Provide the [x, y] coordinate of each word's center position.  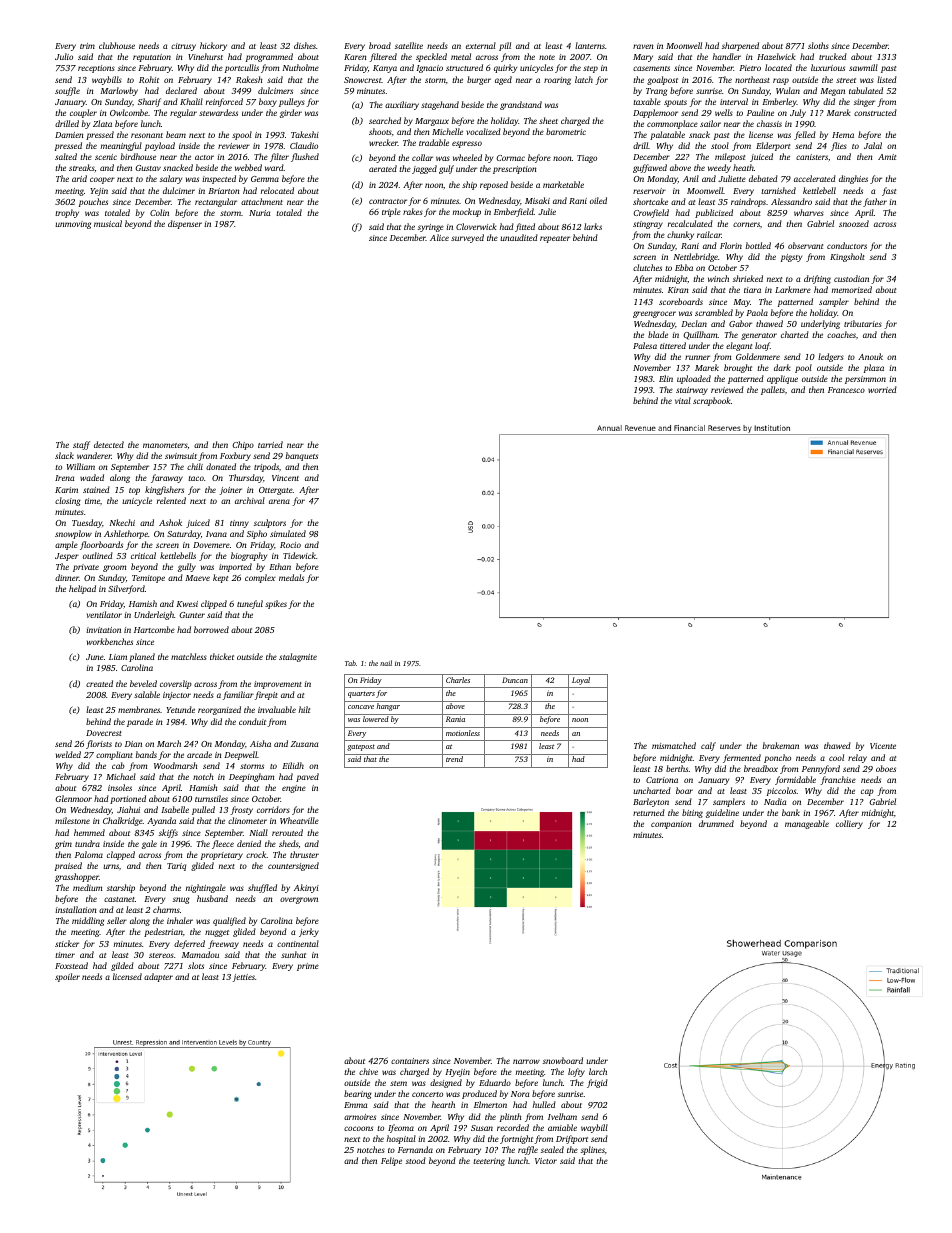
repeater [555, 239]
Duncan [515, 680]
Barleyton [651, 802]
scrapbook [712, 401]
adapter [158, 977]
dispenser [185, 224]
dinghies [853, 179]
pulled [203, 810]
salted [66, 156]
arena [279, 501]
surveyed [467, 238]
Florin [731, 245]
